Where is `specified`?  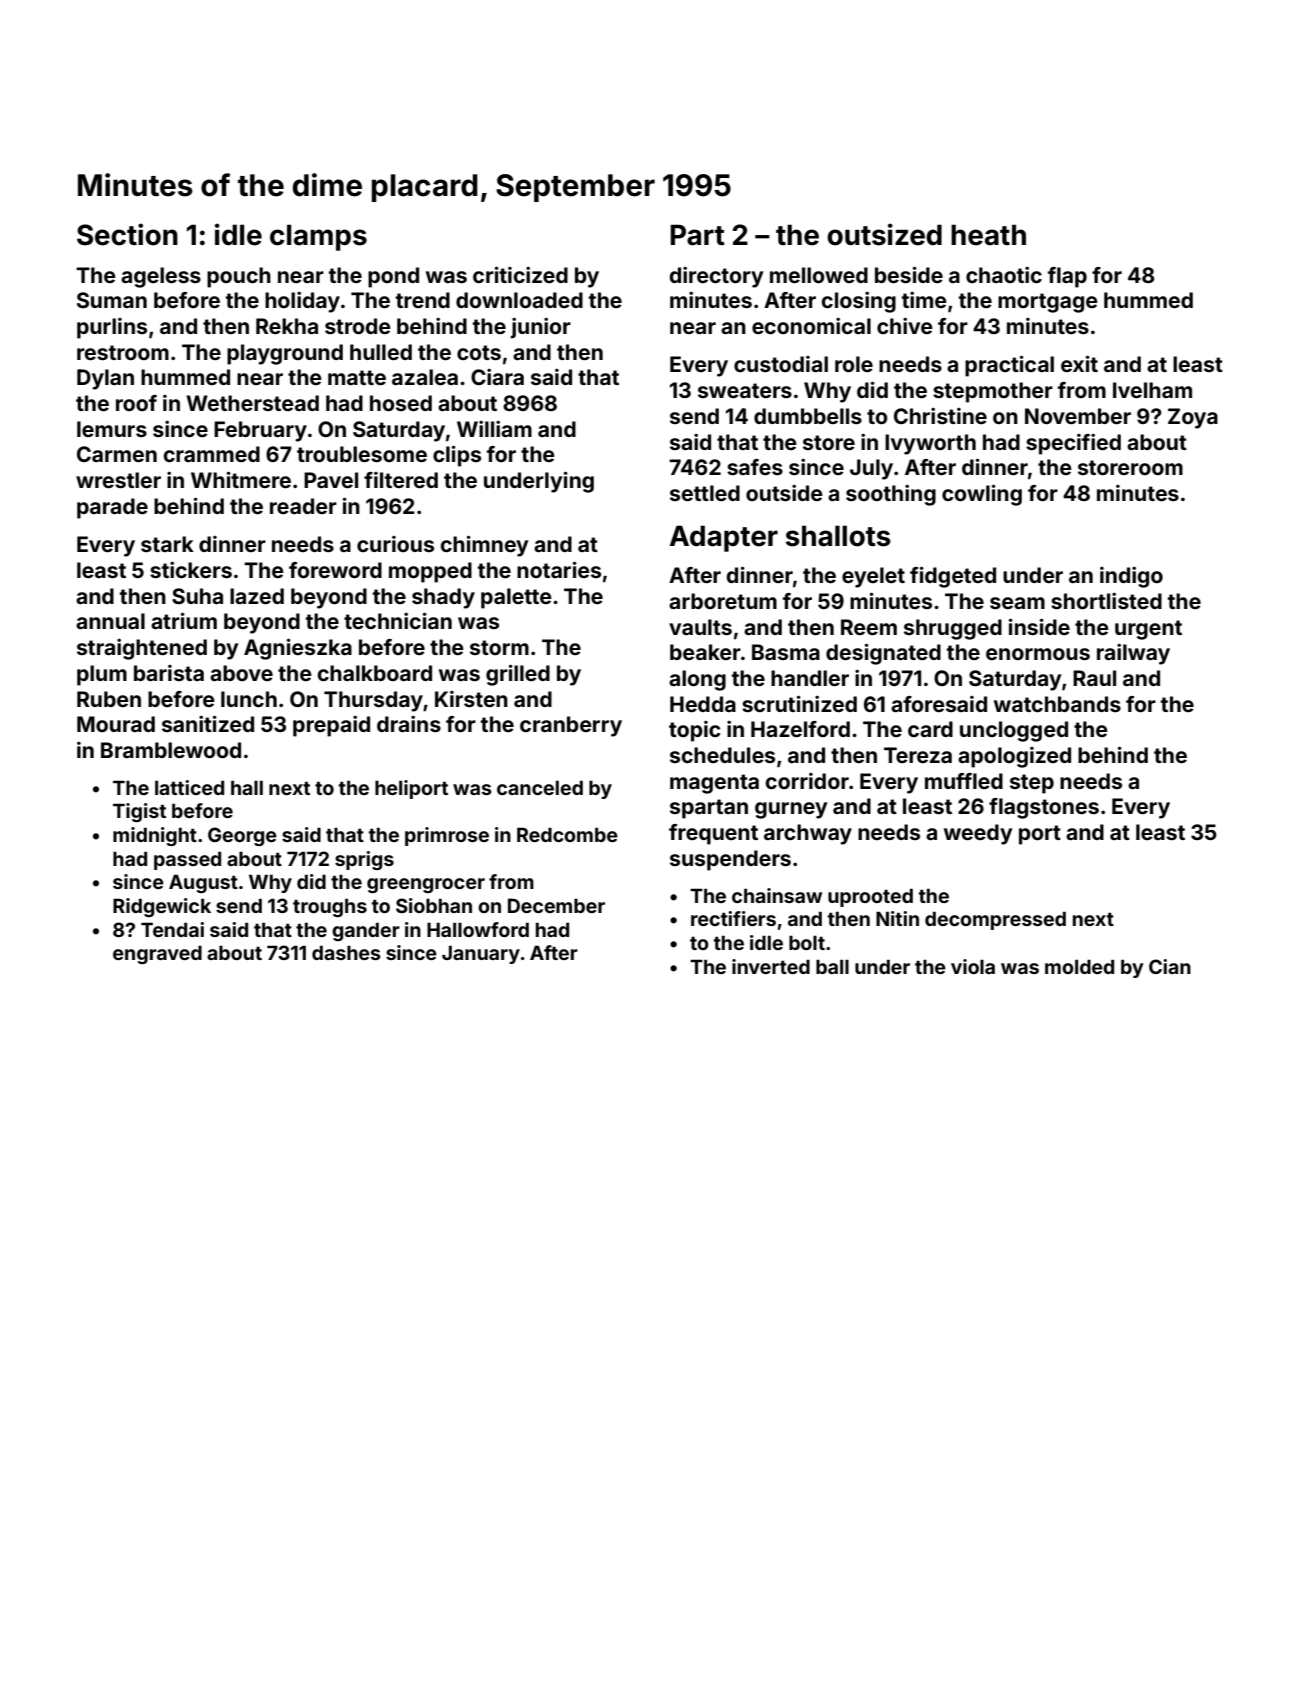 specified is located at coordinates (1073, 444).
